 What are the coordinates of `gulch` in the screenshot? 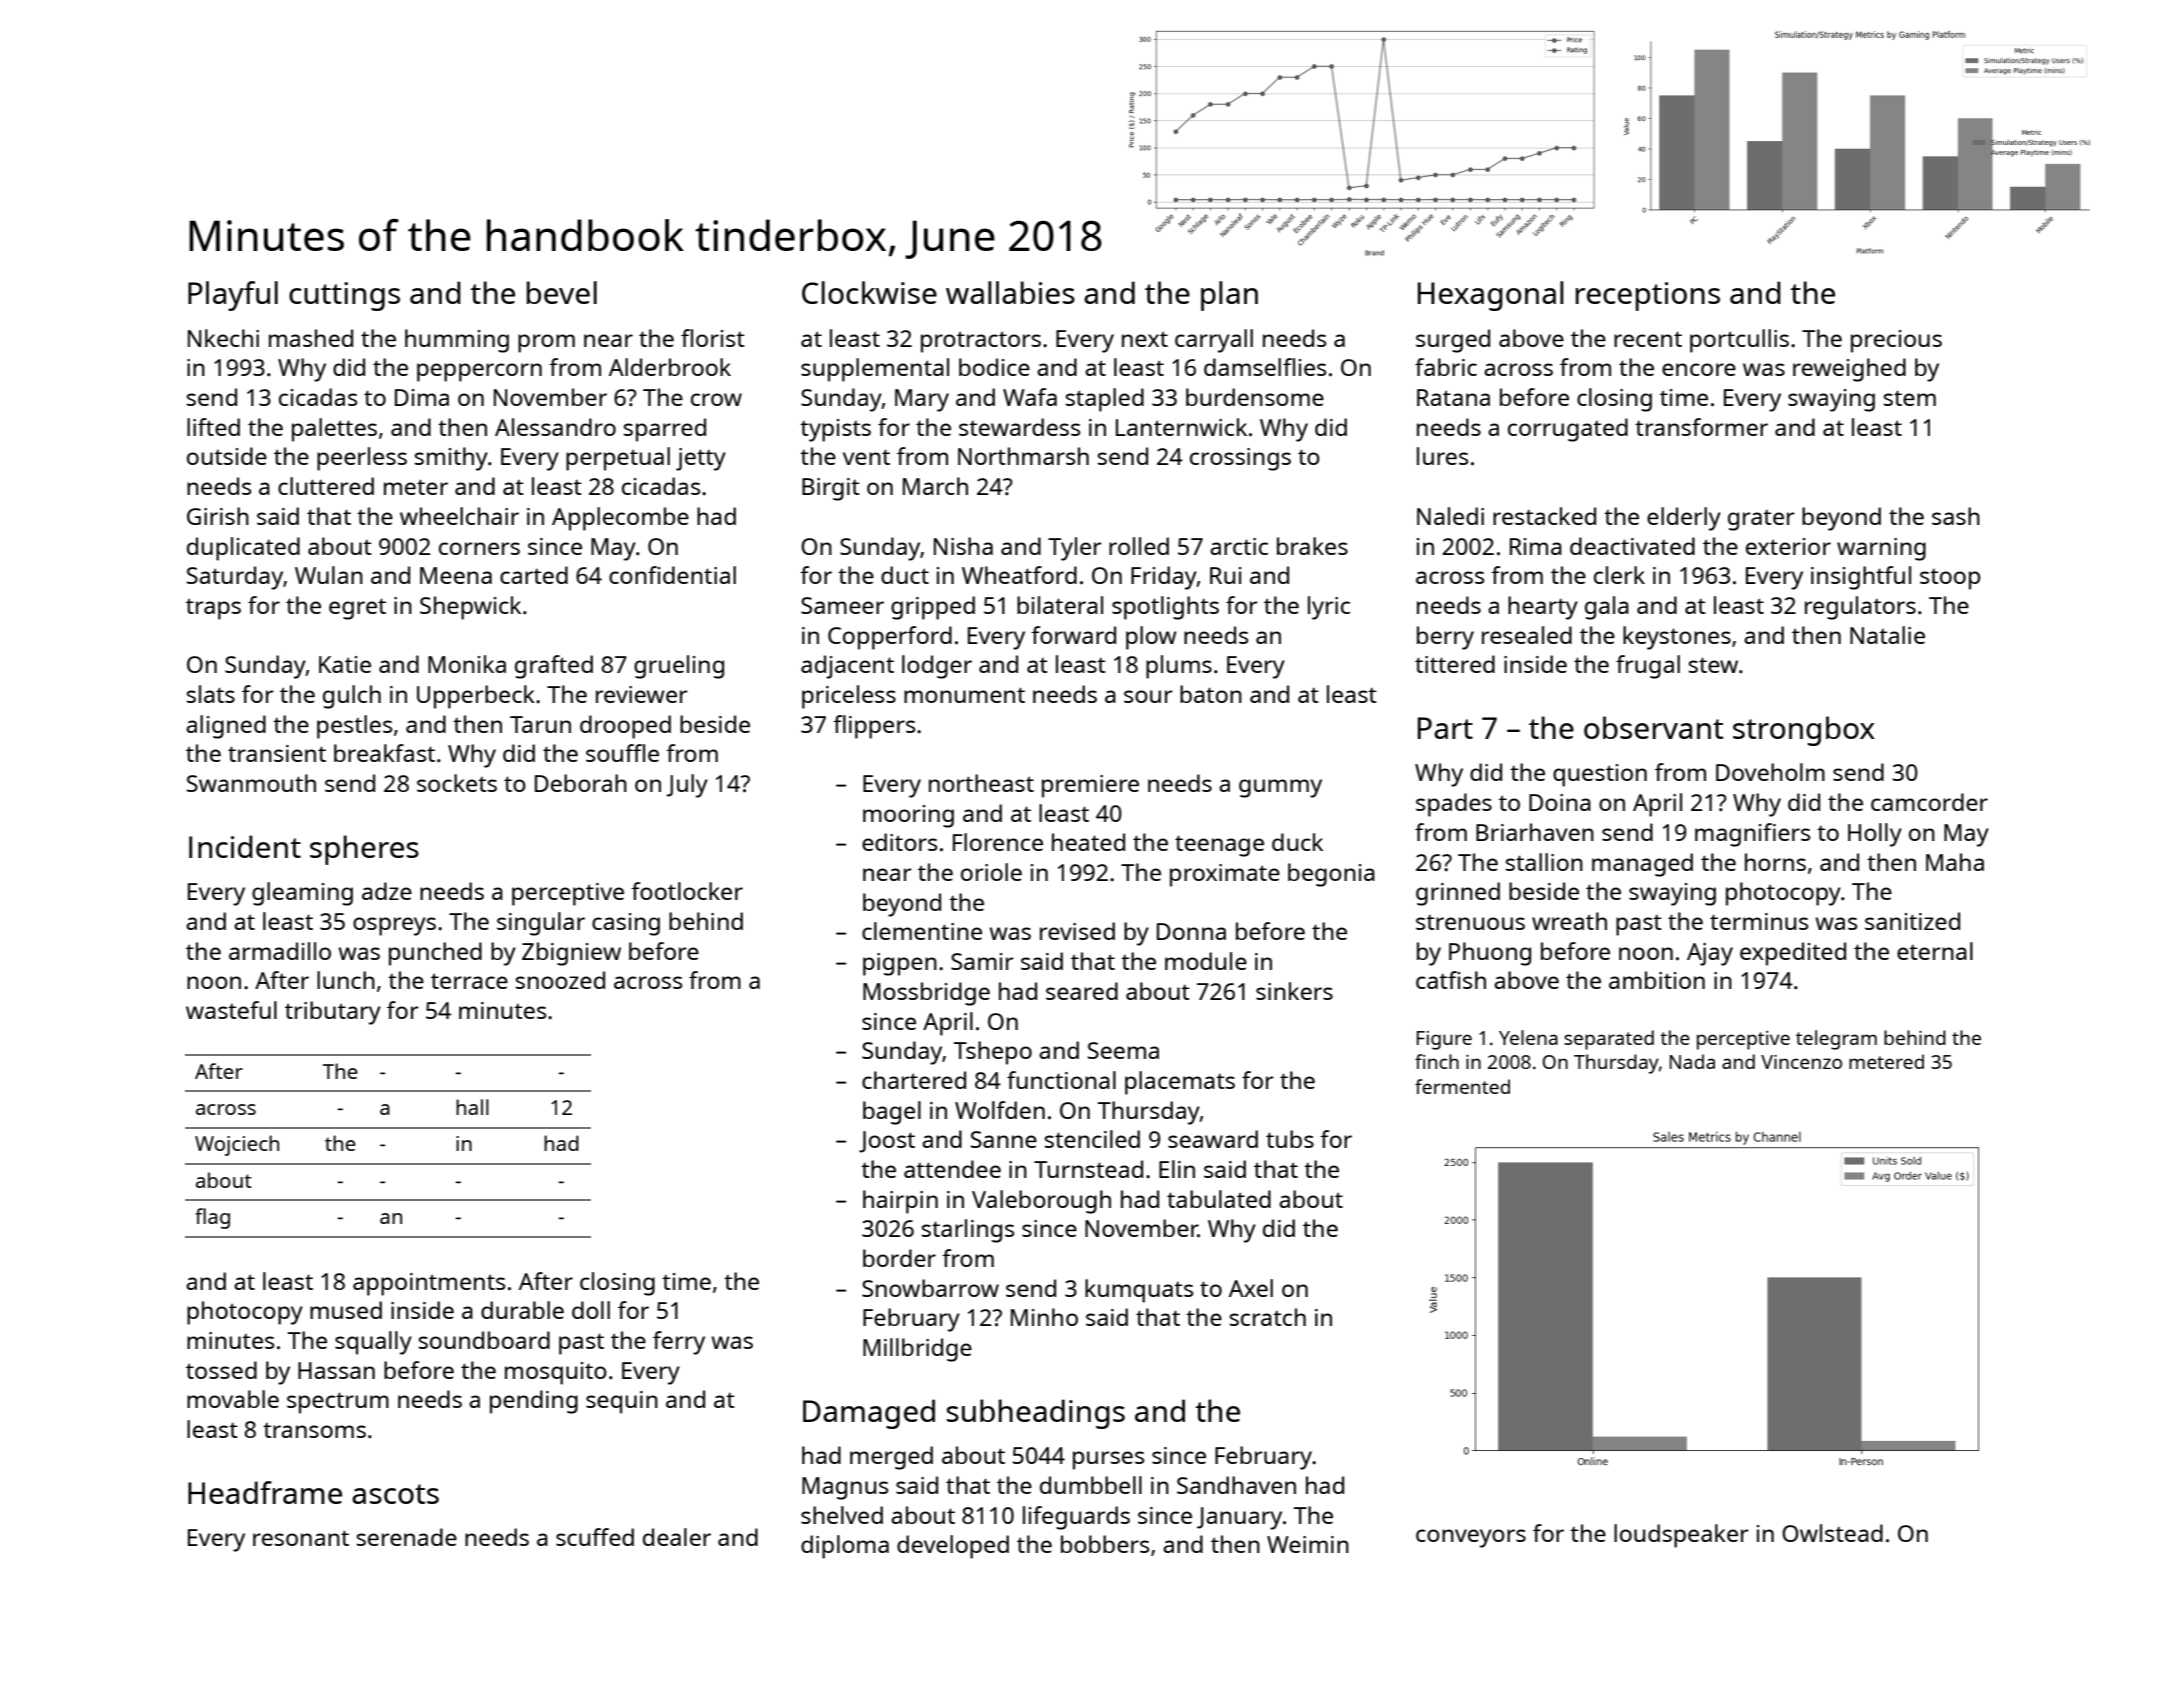 It's located at (352, 697).
